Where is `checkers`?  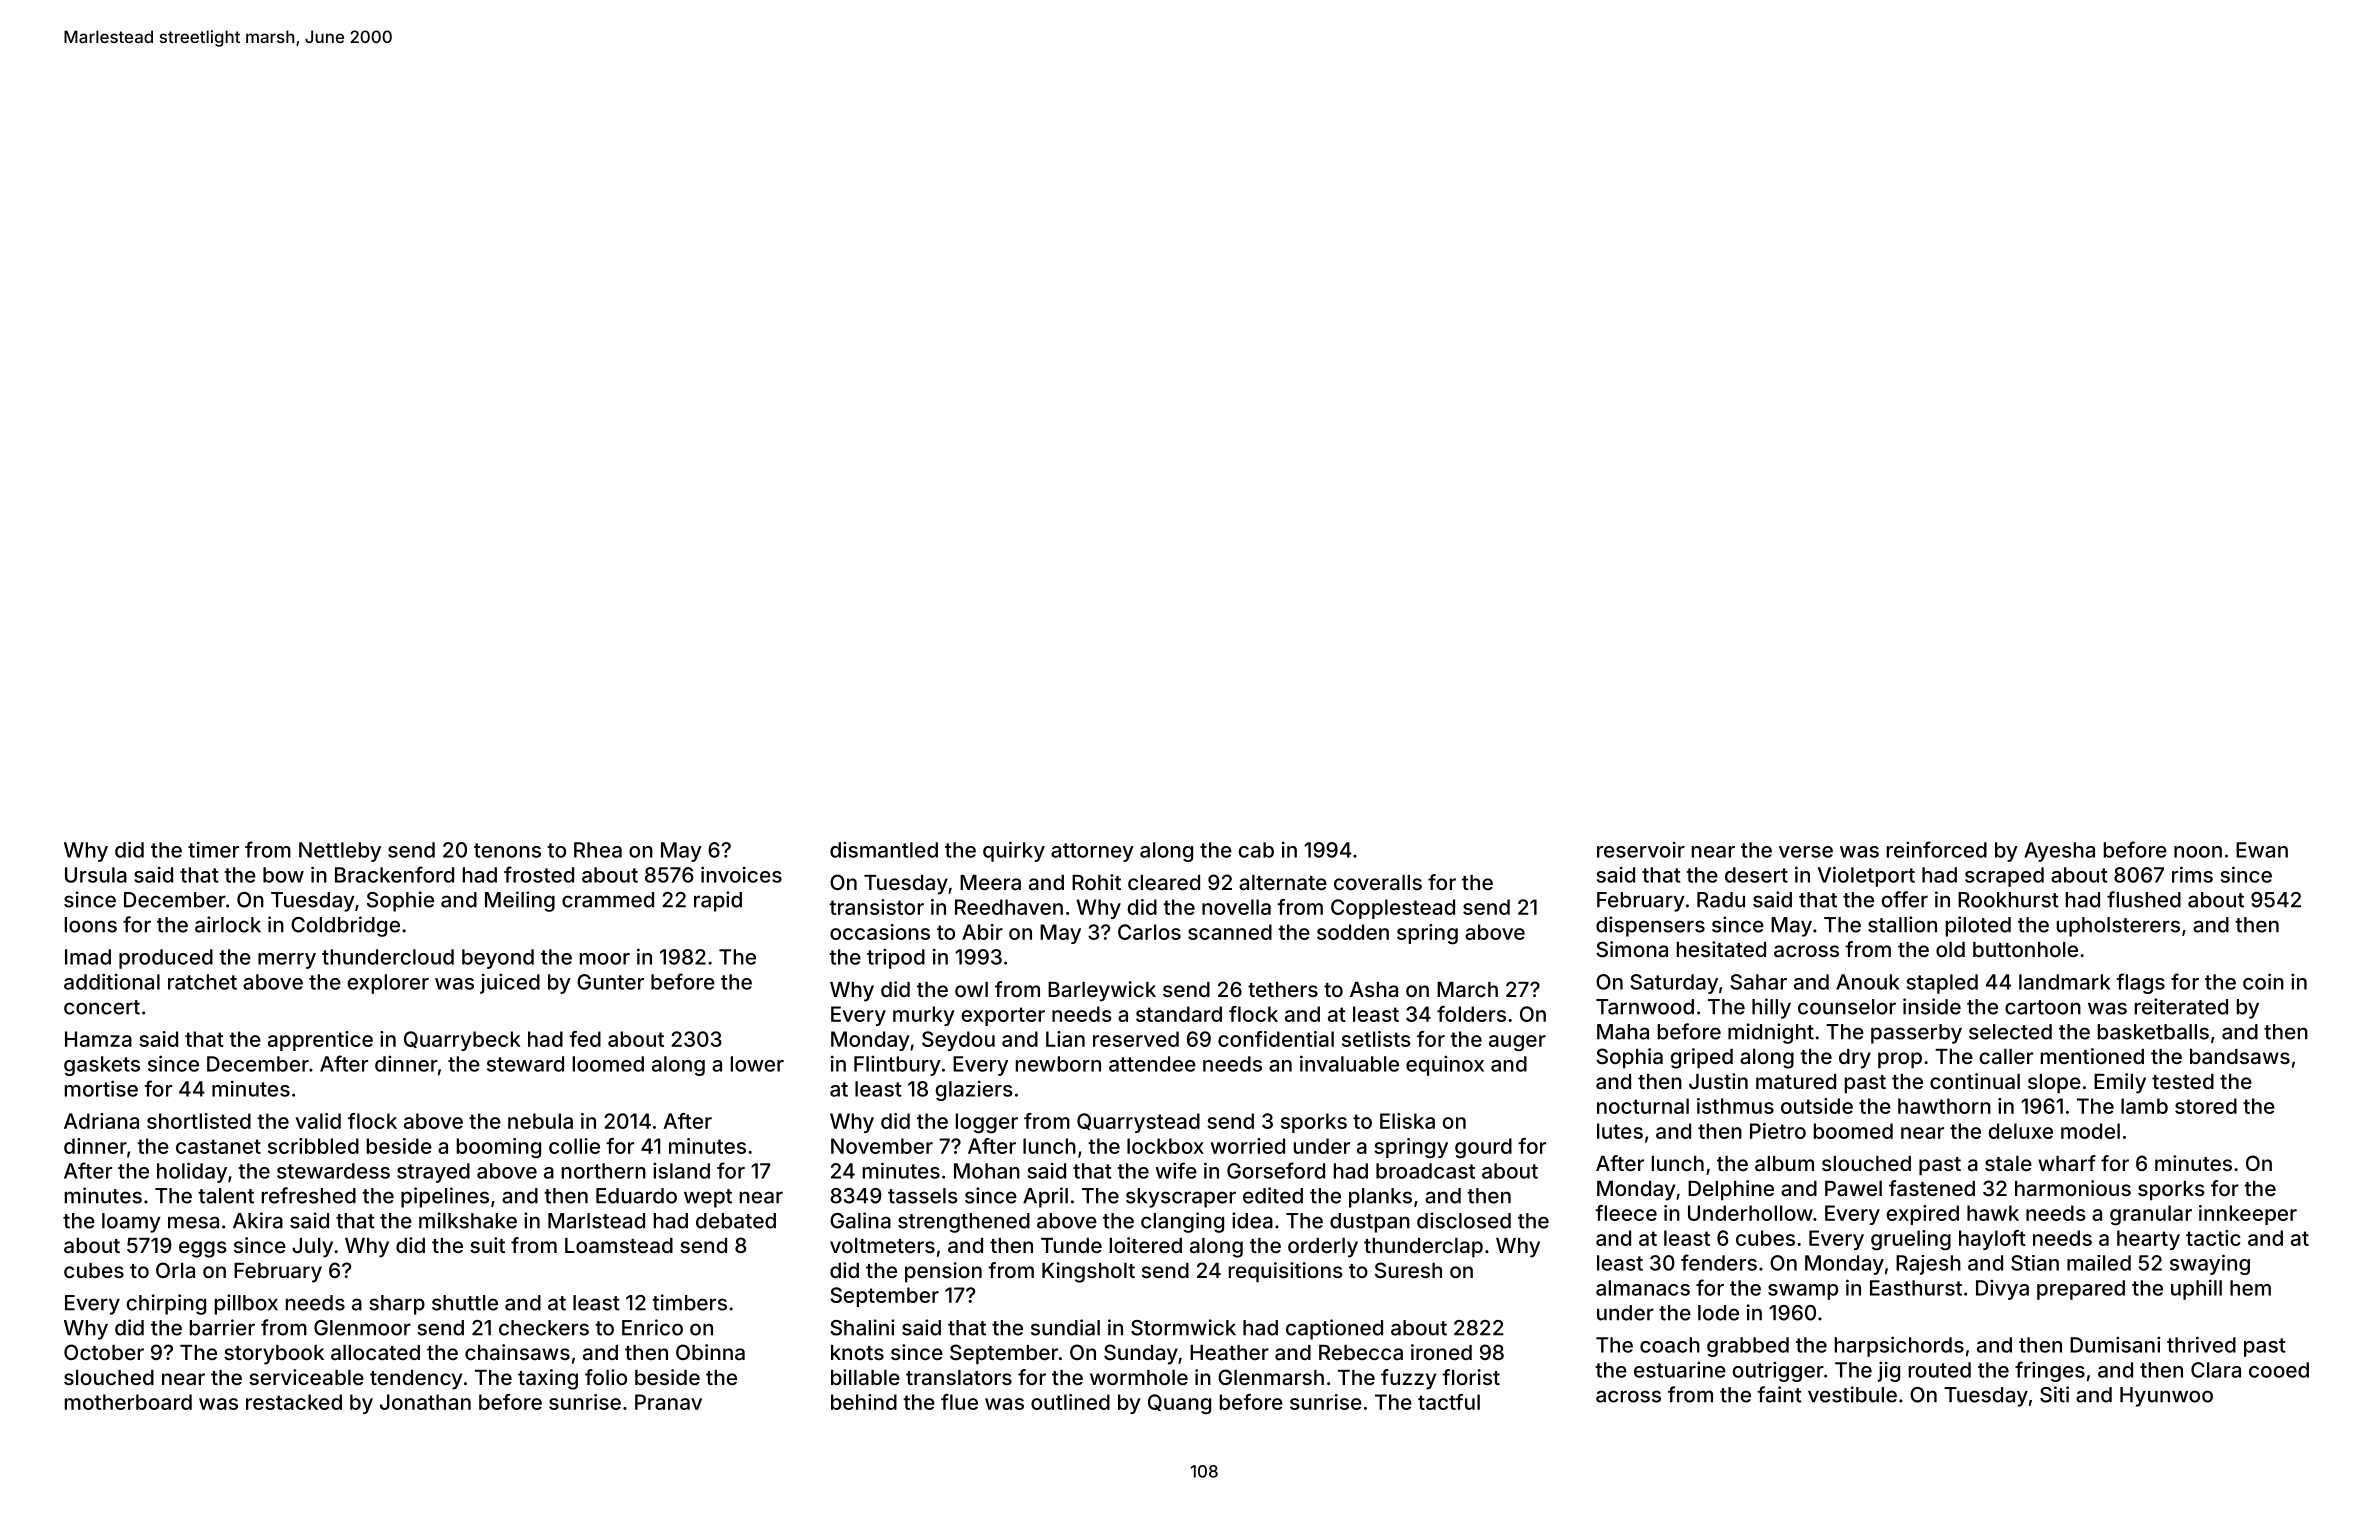
checkers is located at coordinates (544, 1328).
